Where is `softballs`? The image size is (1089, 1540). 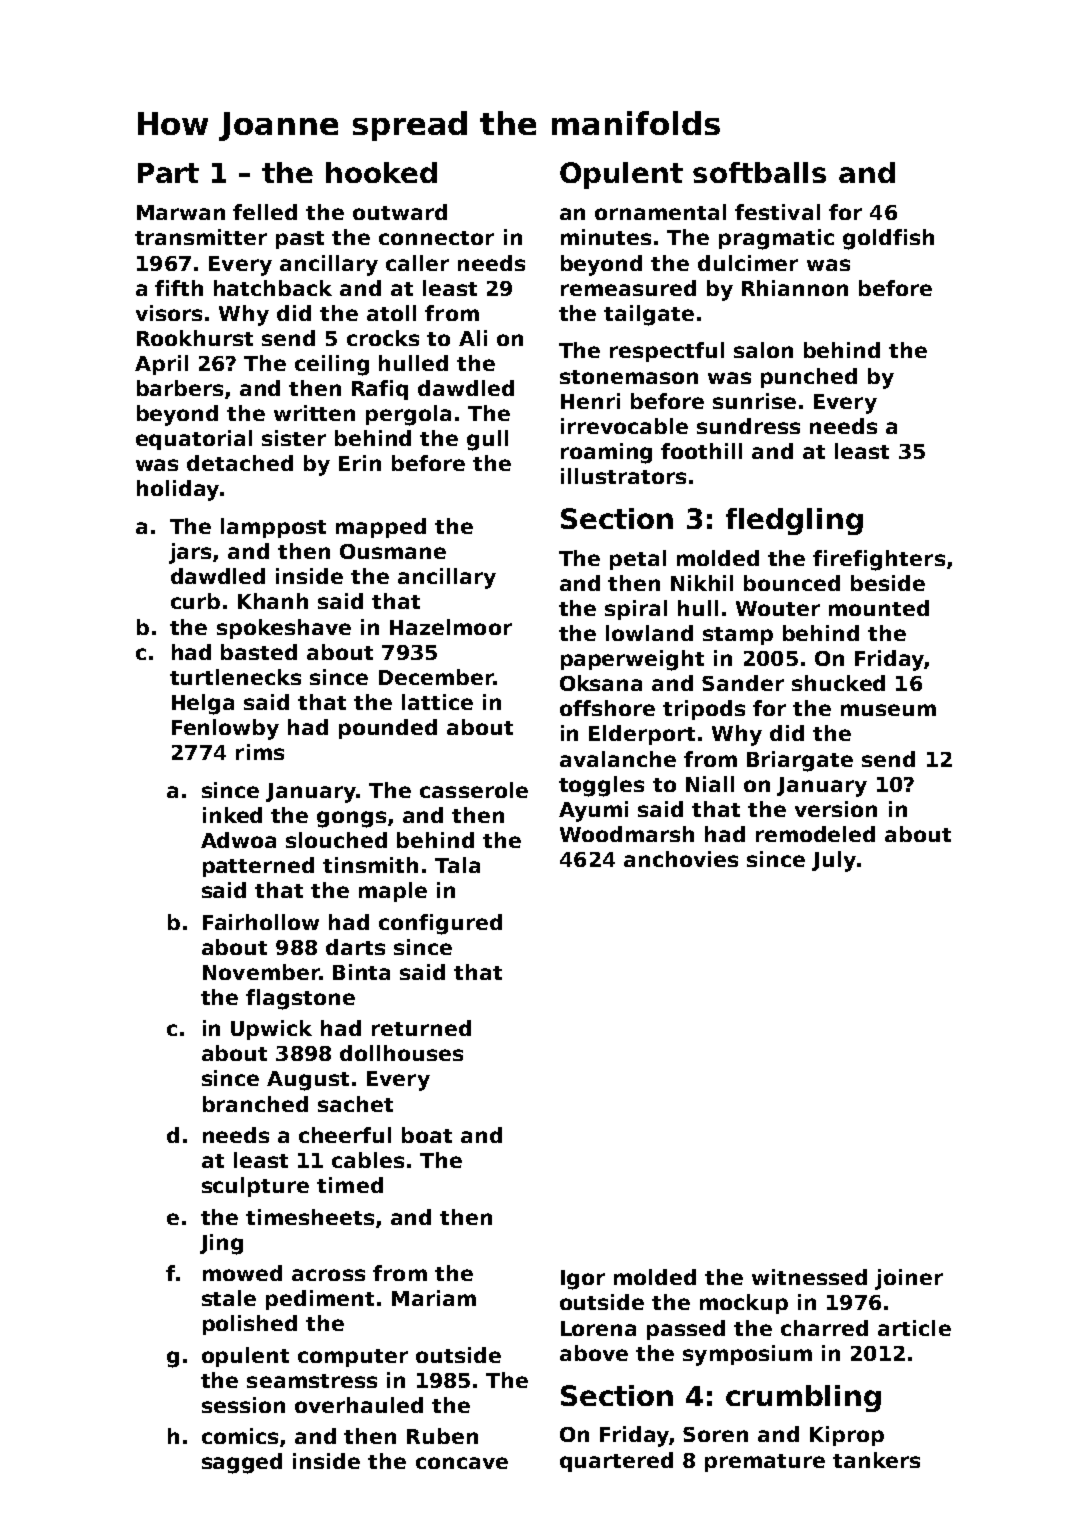
softballs is located at coordinates (759, 172).
